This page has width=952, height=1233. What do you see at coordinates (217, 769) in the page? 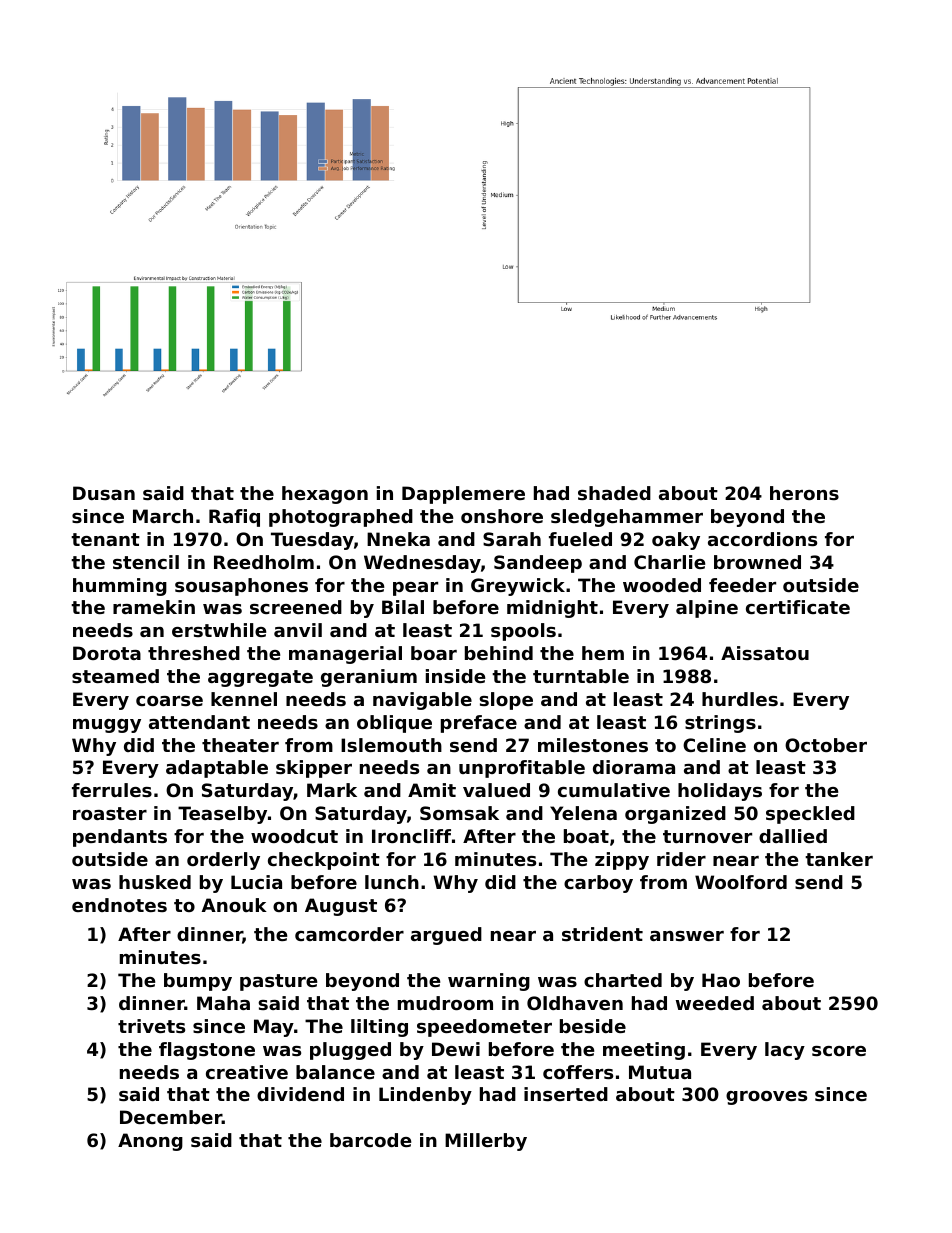
I see `adaptable` at bounding box center [217, 769].
